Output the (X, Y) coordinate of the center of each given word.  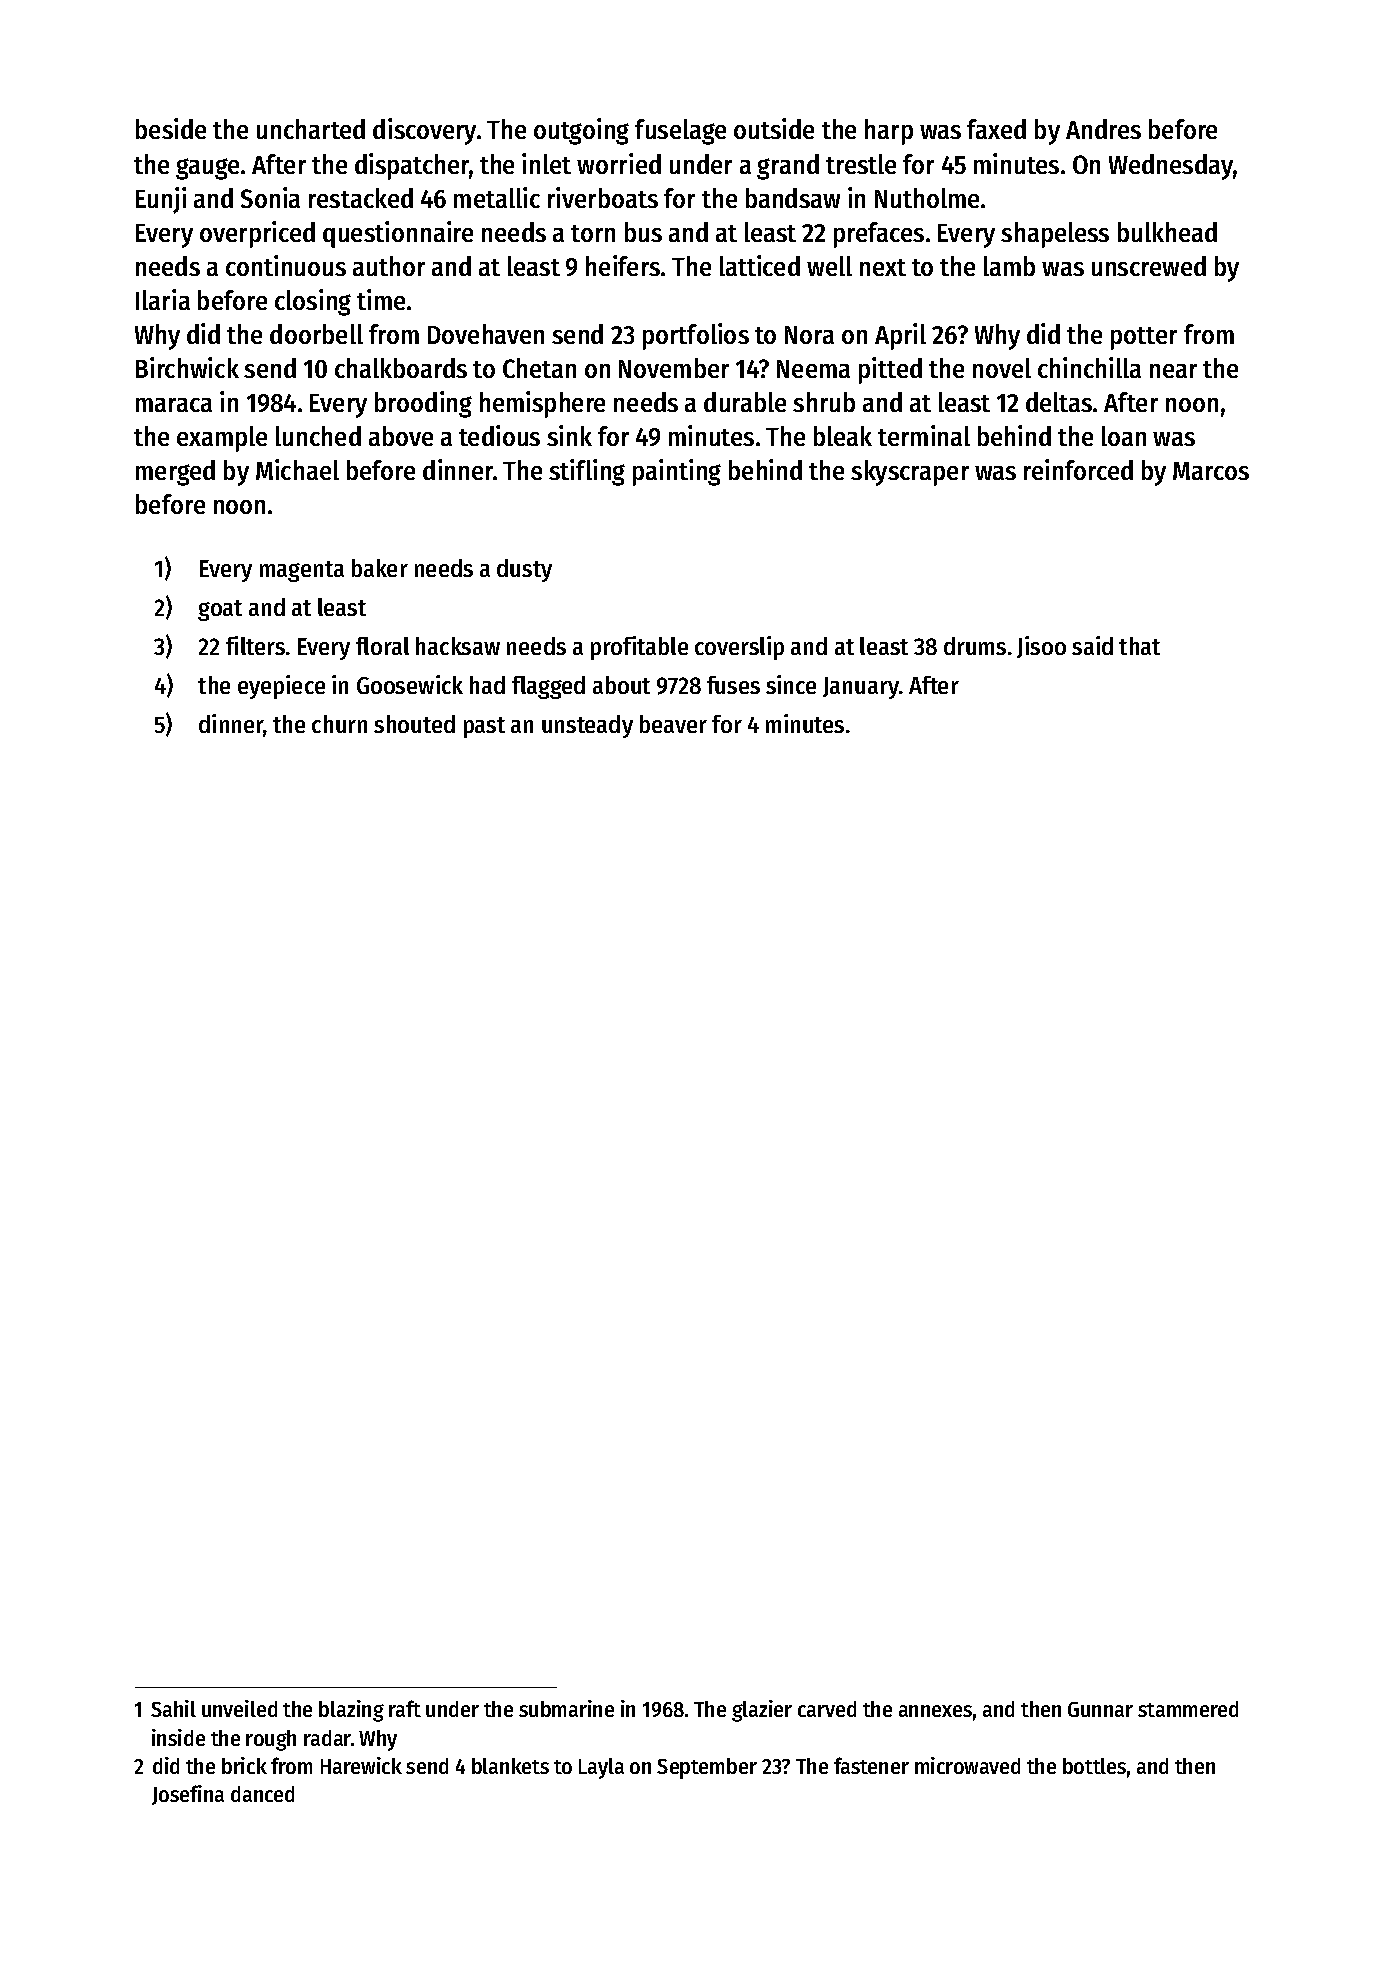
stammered (1188, 1709)
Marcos (1211, 471)
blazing (351, 1711)
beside (171, 128)
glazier (762, 1711)
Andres (1103, 129)
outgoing (581, 131)
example (222, 439)
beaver (673, 724)
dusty (524, 570)
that (1139, 646)
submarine (566, 1708)
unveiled (239, 1708)
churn (339, 724)
